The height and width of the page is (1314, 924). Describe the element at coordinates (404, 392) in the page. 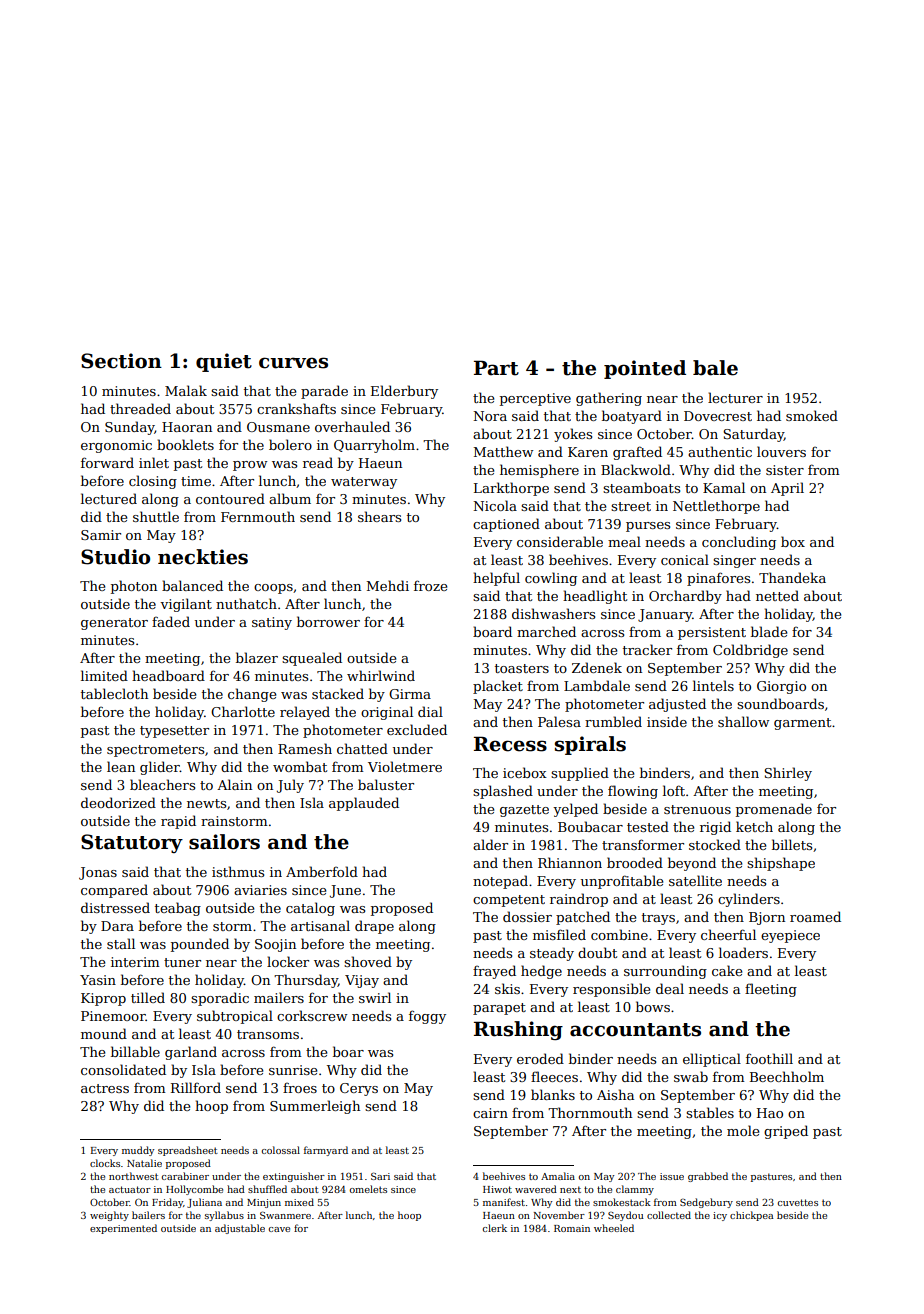

I see `Elderbury` at that location.
